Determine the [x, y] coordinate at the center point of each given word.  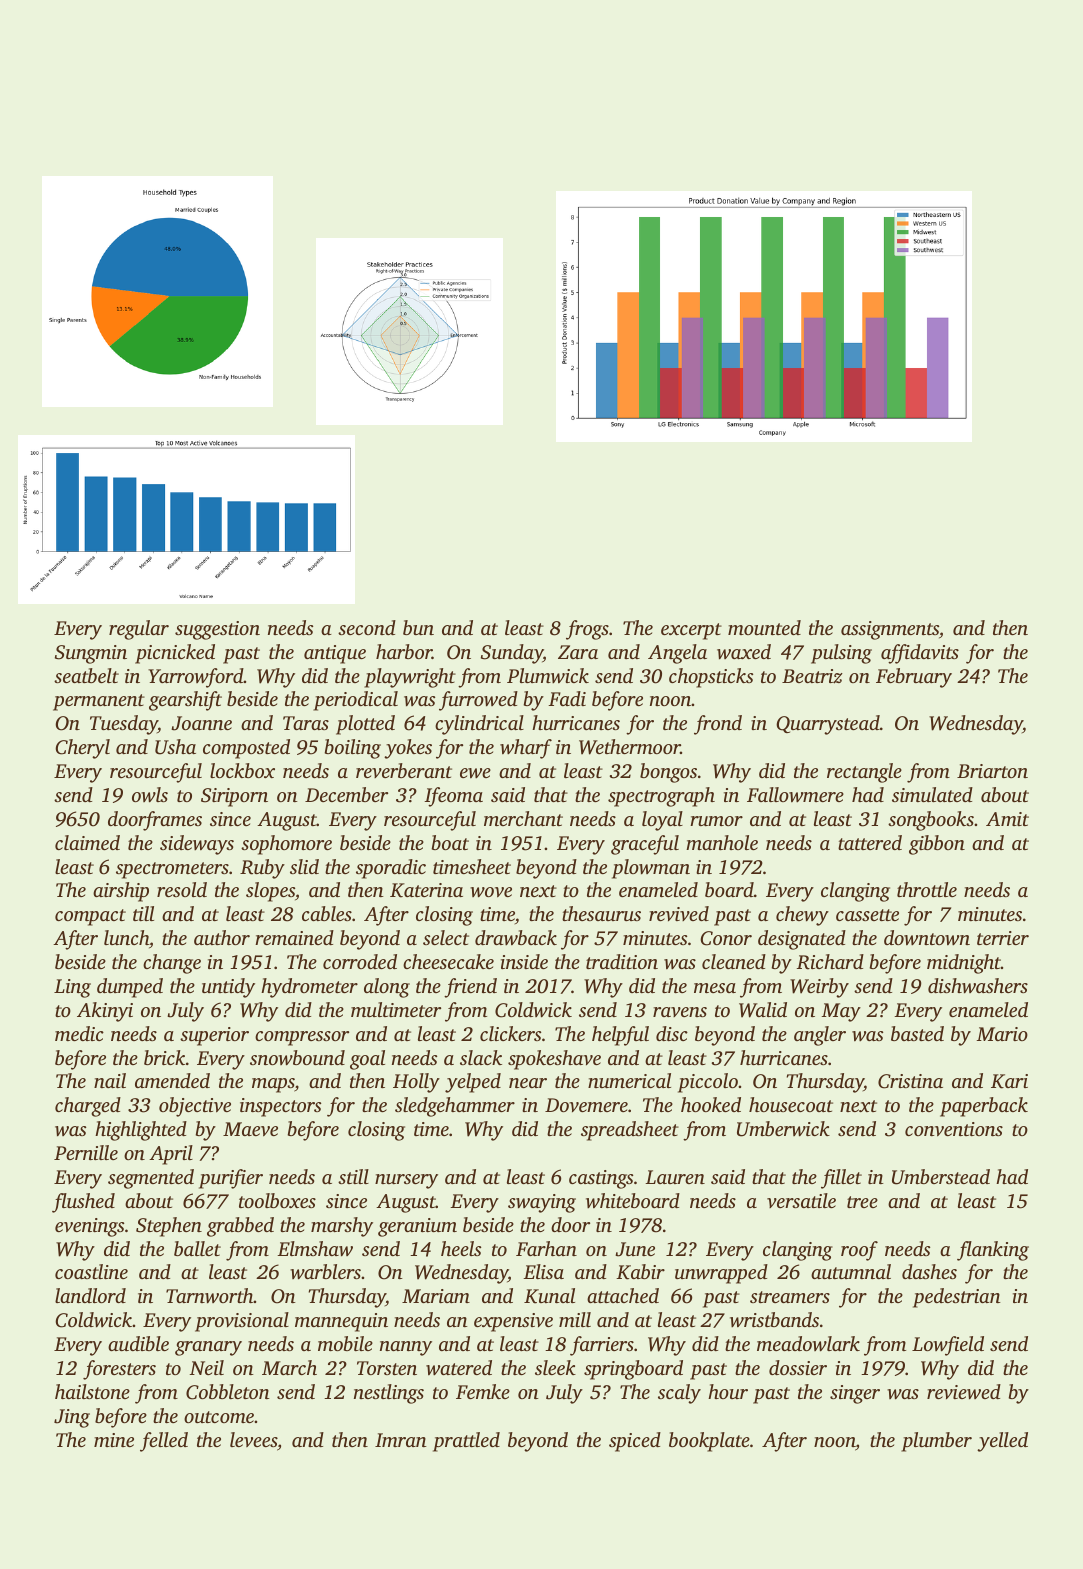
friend [470, 988]
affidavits [920, 654]
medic [79, 1033]
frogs [587, 630]
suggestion [217, 630]
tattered [870, 842]
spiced [635, 1442]
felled [164, 1442]
